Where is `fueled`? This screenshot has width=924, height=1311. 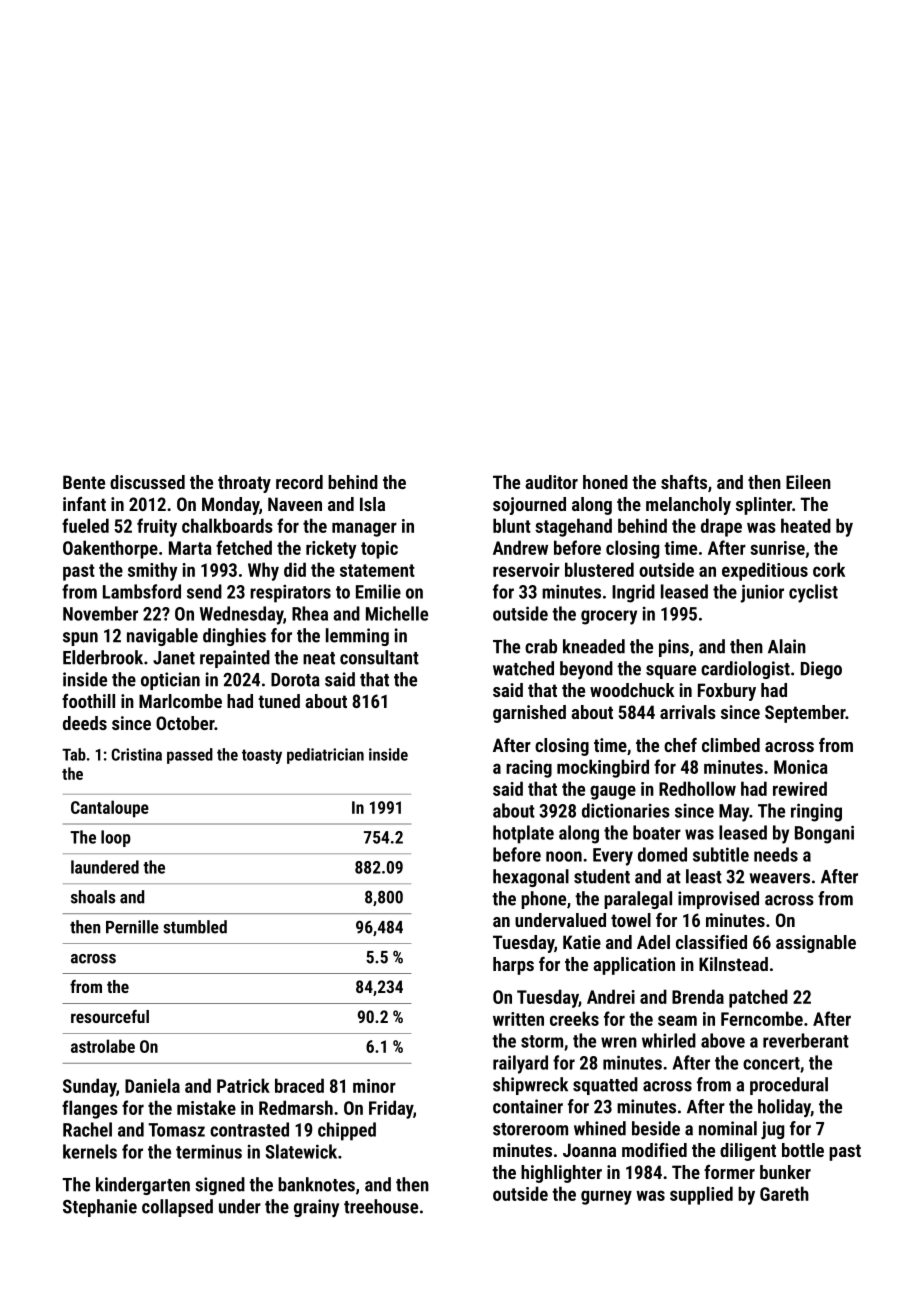
fueled is located at coordinates (85, 525).
